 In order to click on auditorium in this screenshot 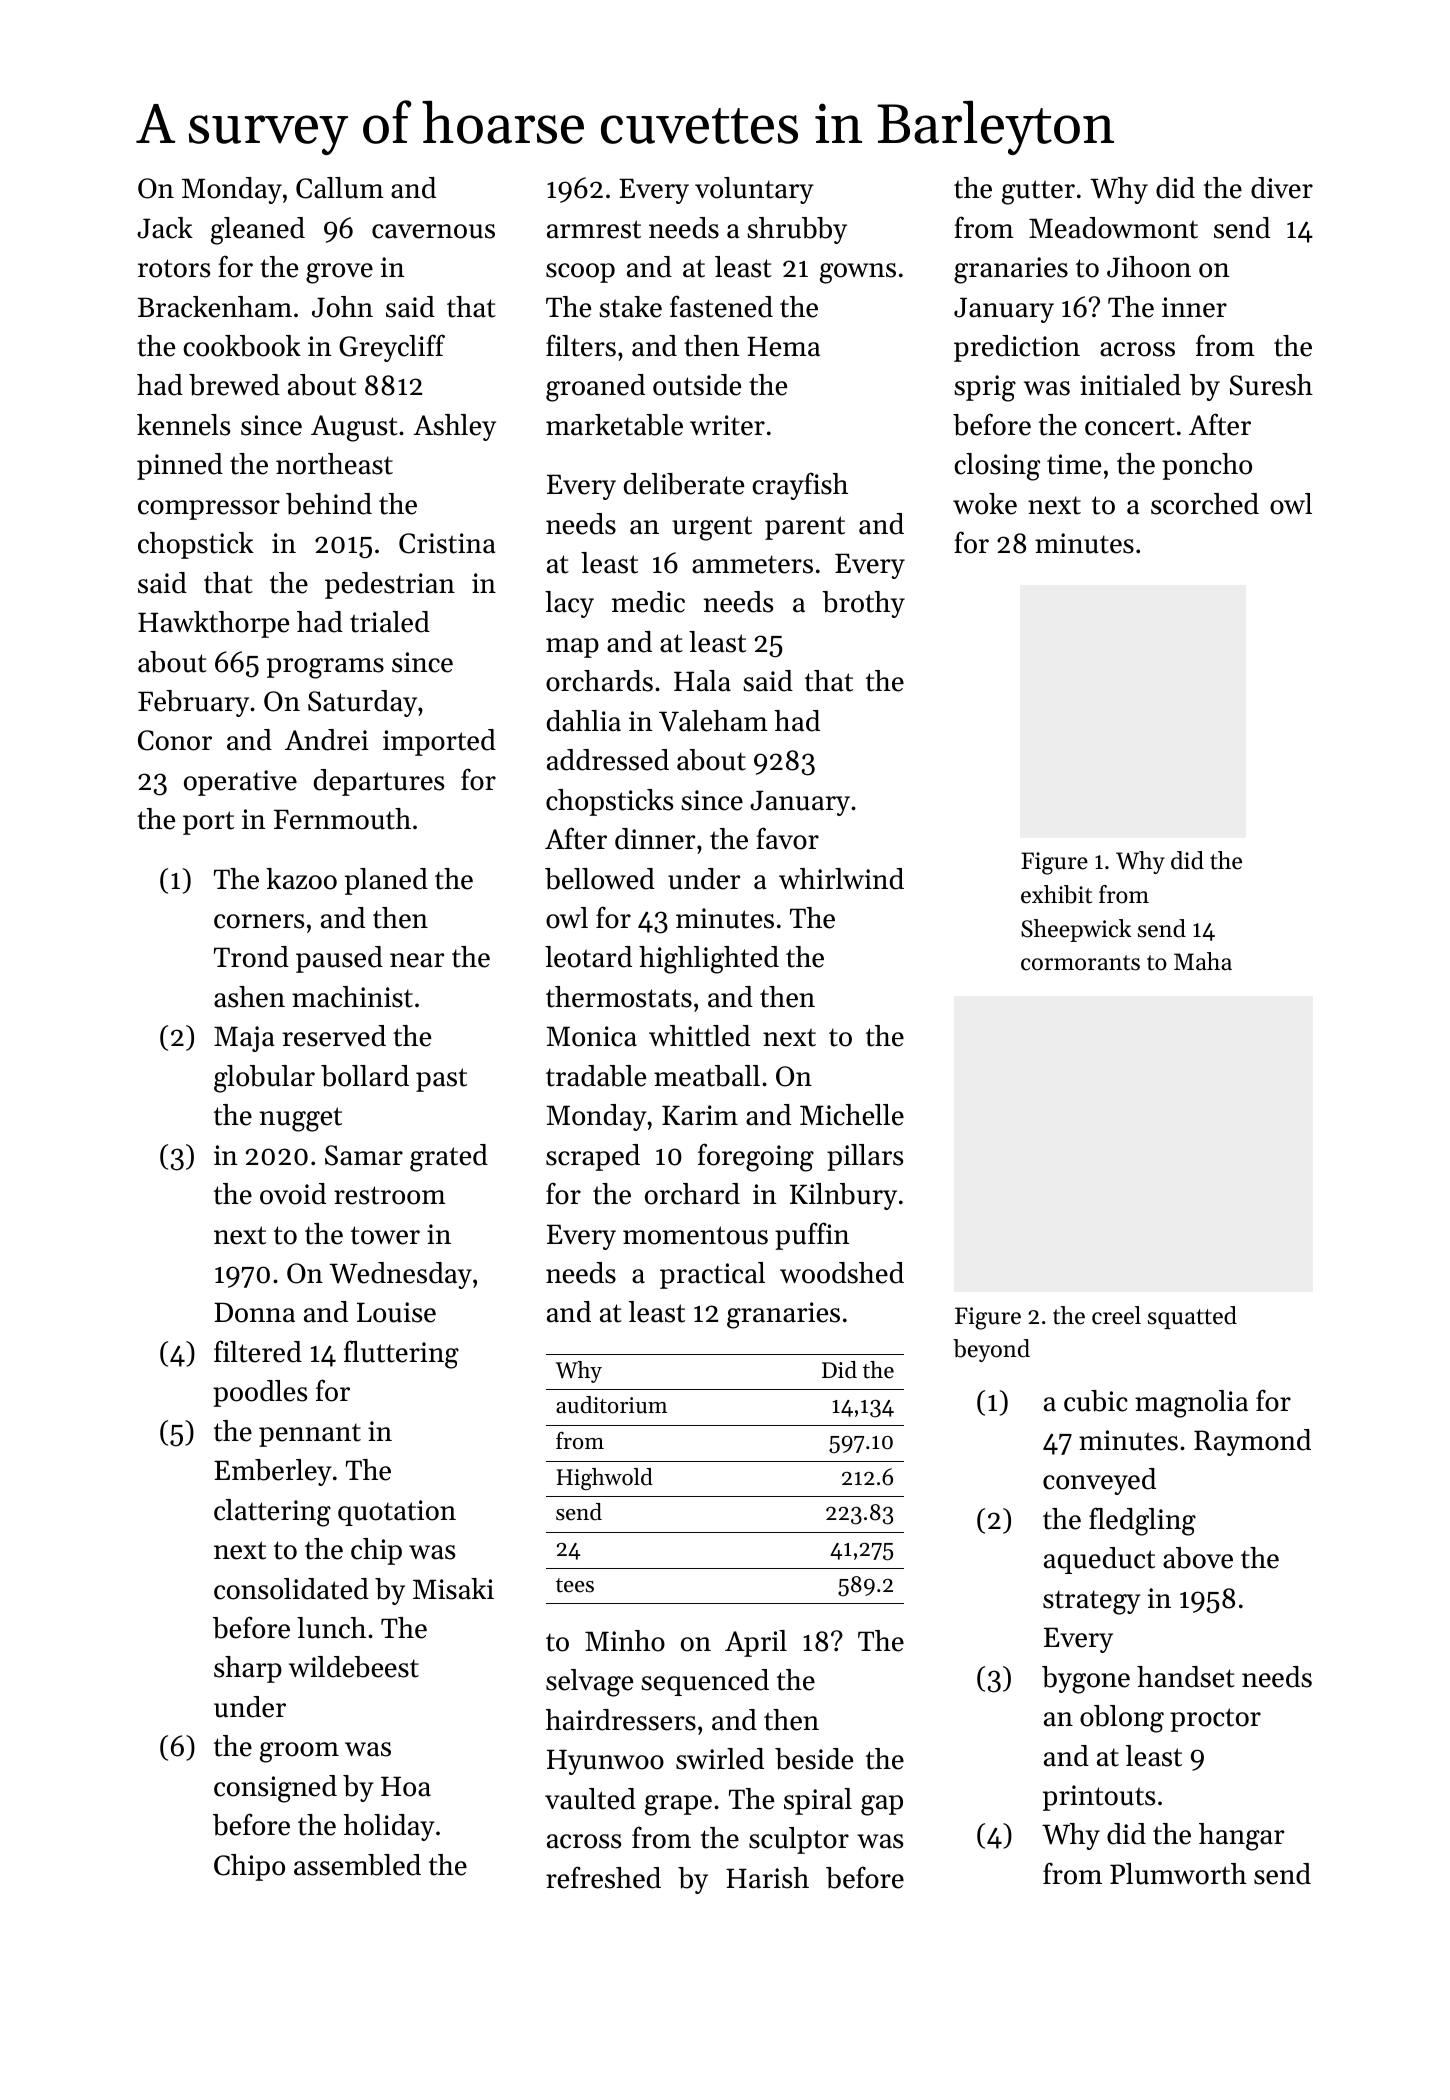, I will do `click(611, 1405)`.
